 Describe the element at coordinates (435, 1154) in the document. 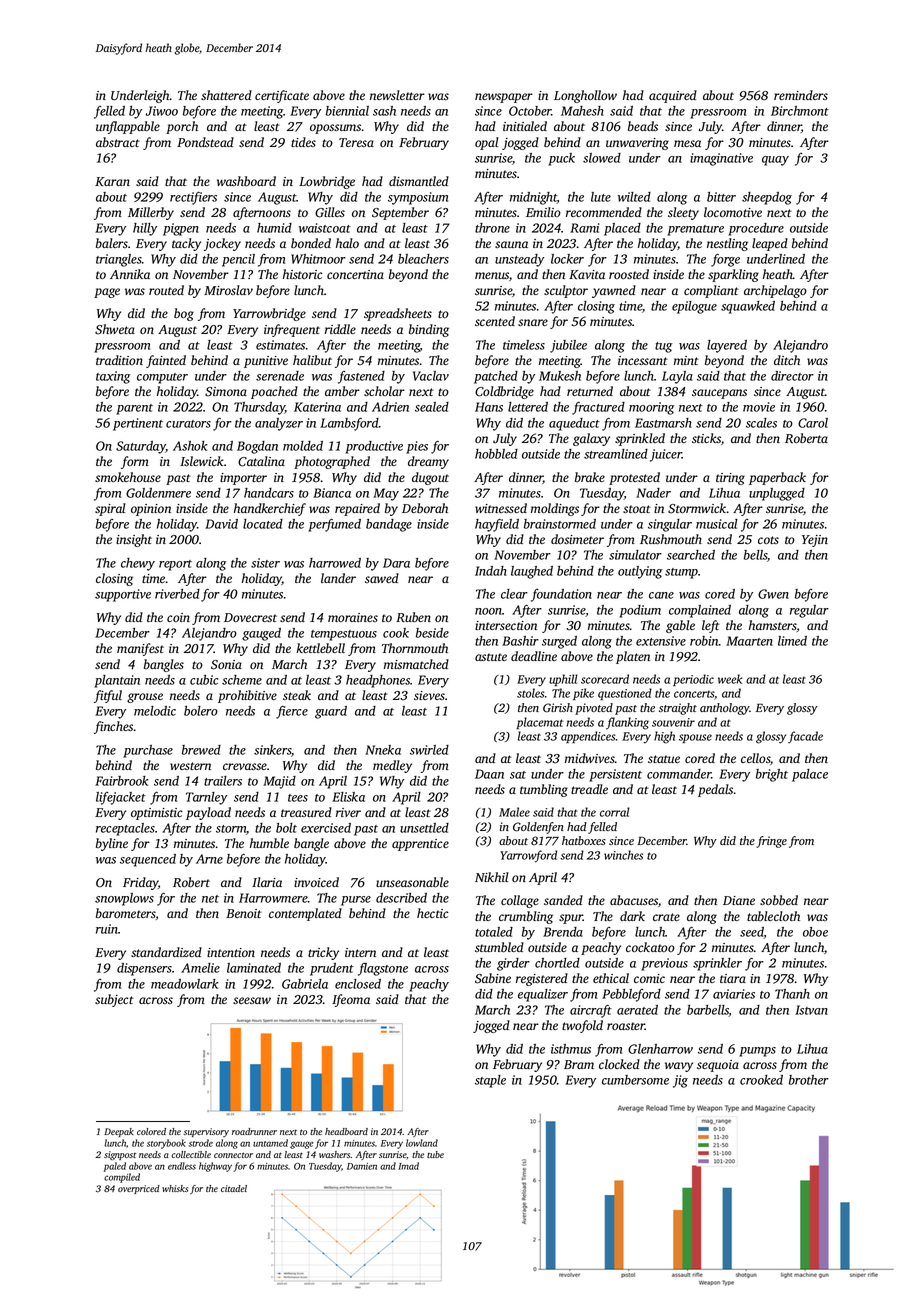

I see `tube` at that location.
